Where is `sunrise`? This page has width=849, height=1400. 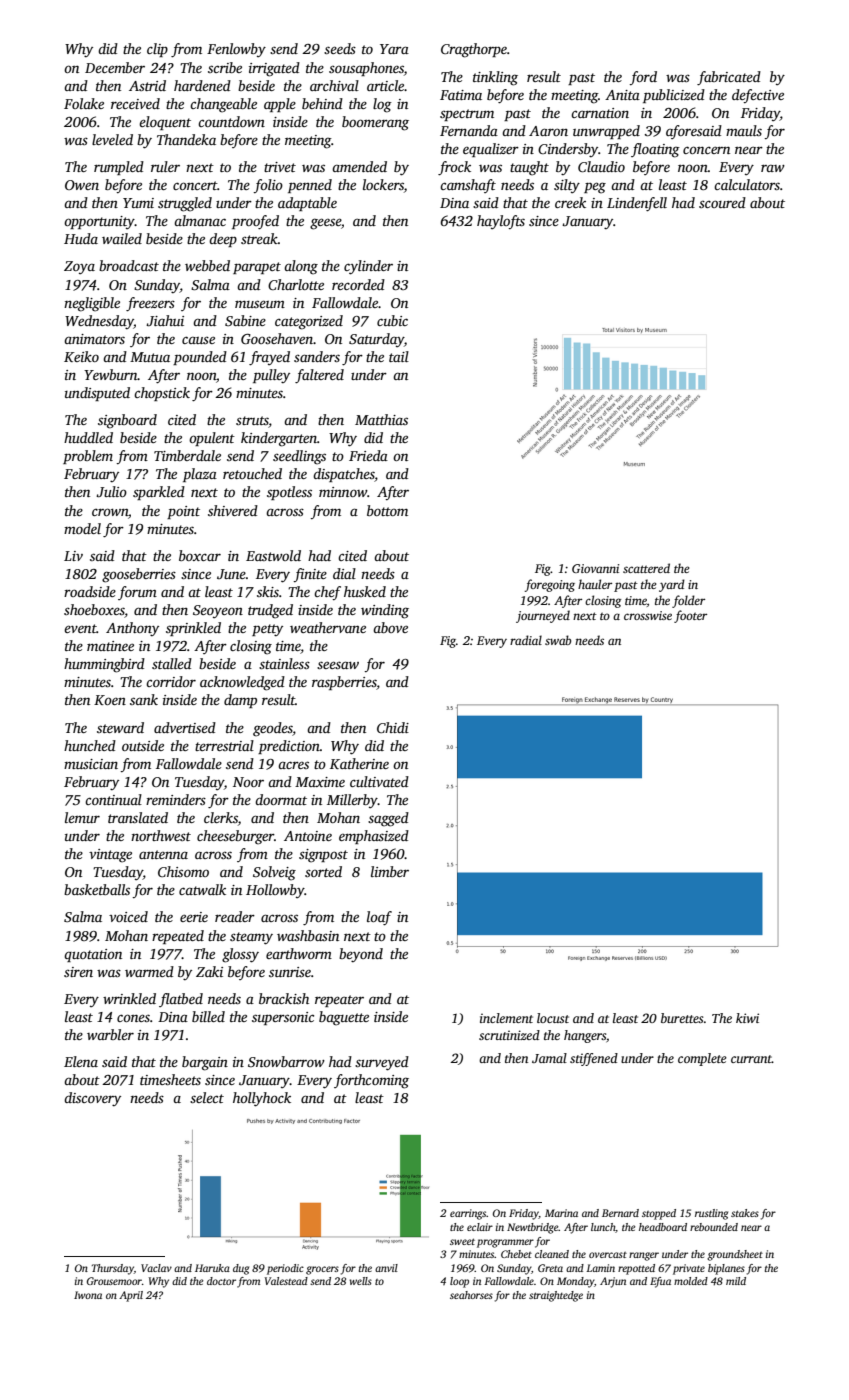 sunrise is located at coordinates (290, 972).
